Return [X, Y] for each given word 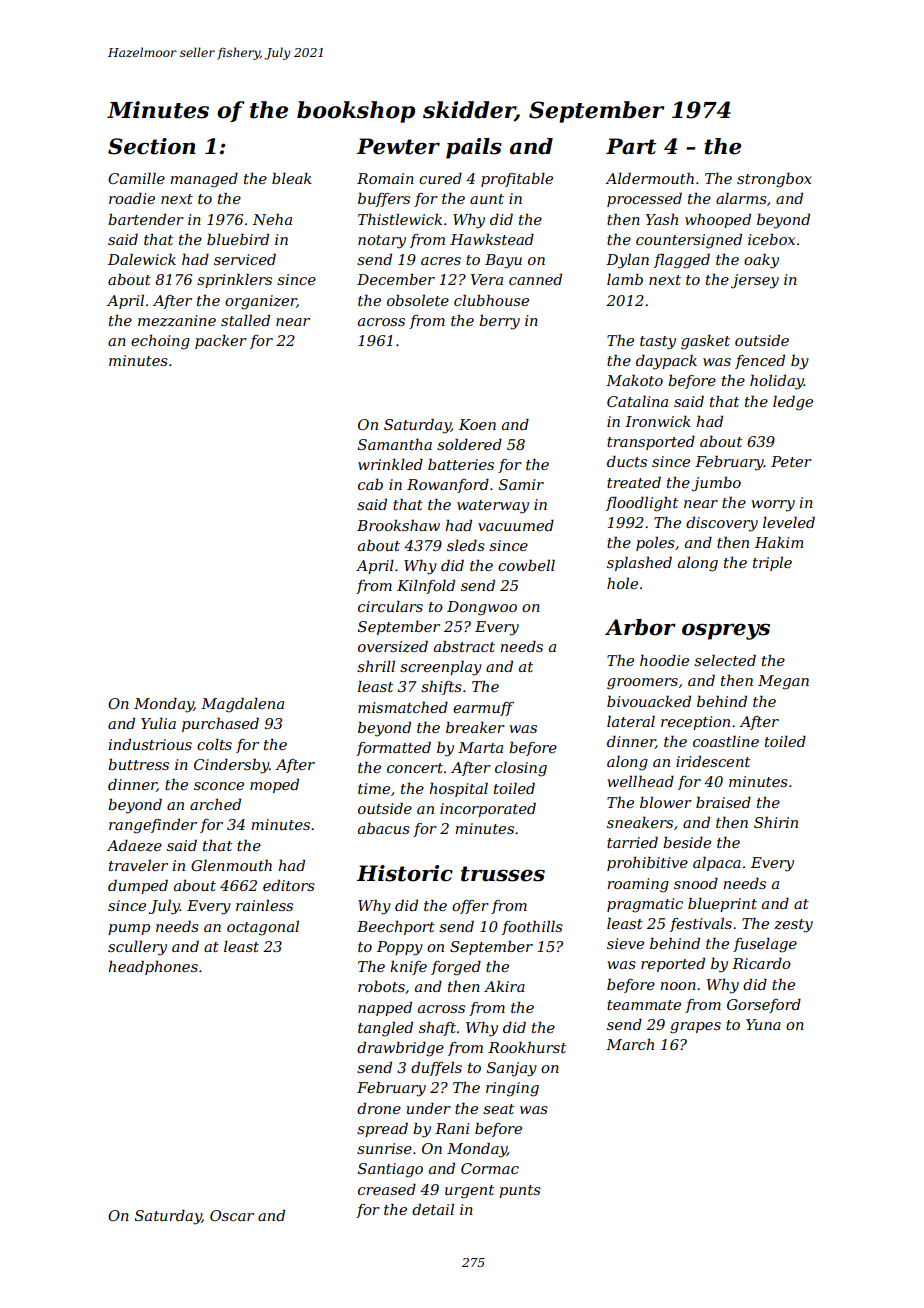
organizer [261, 302]
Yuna [763, 1024]
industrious [150, 744]
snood [696, 883]
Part [631, 146]
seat [498, 1109]
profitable [517, 179]
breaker [475, 727]
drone [379, 1108]
